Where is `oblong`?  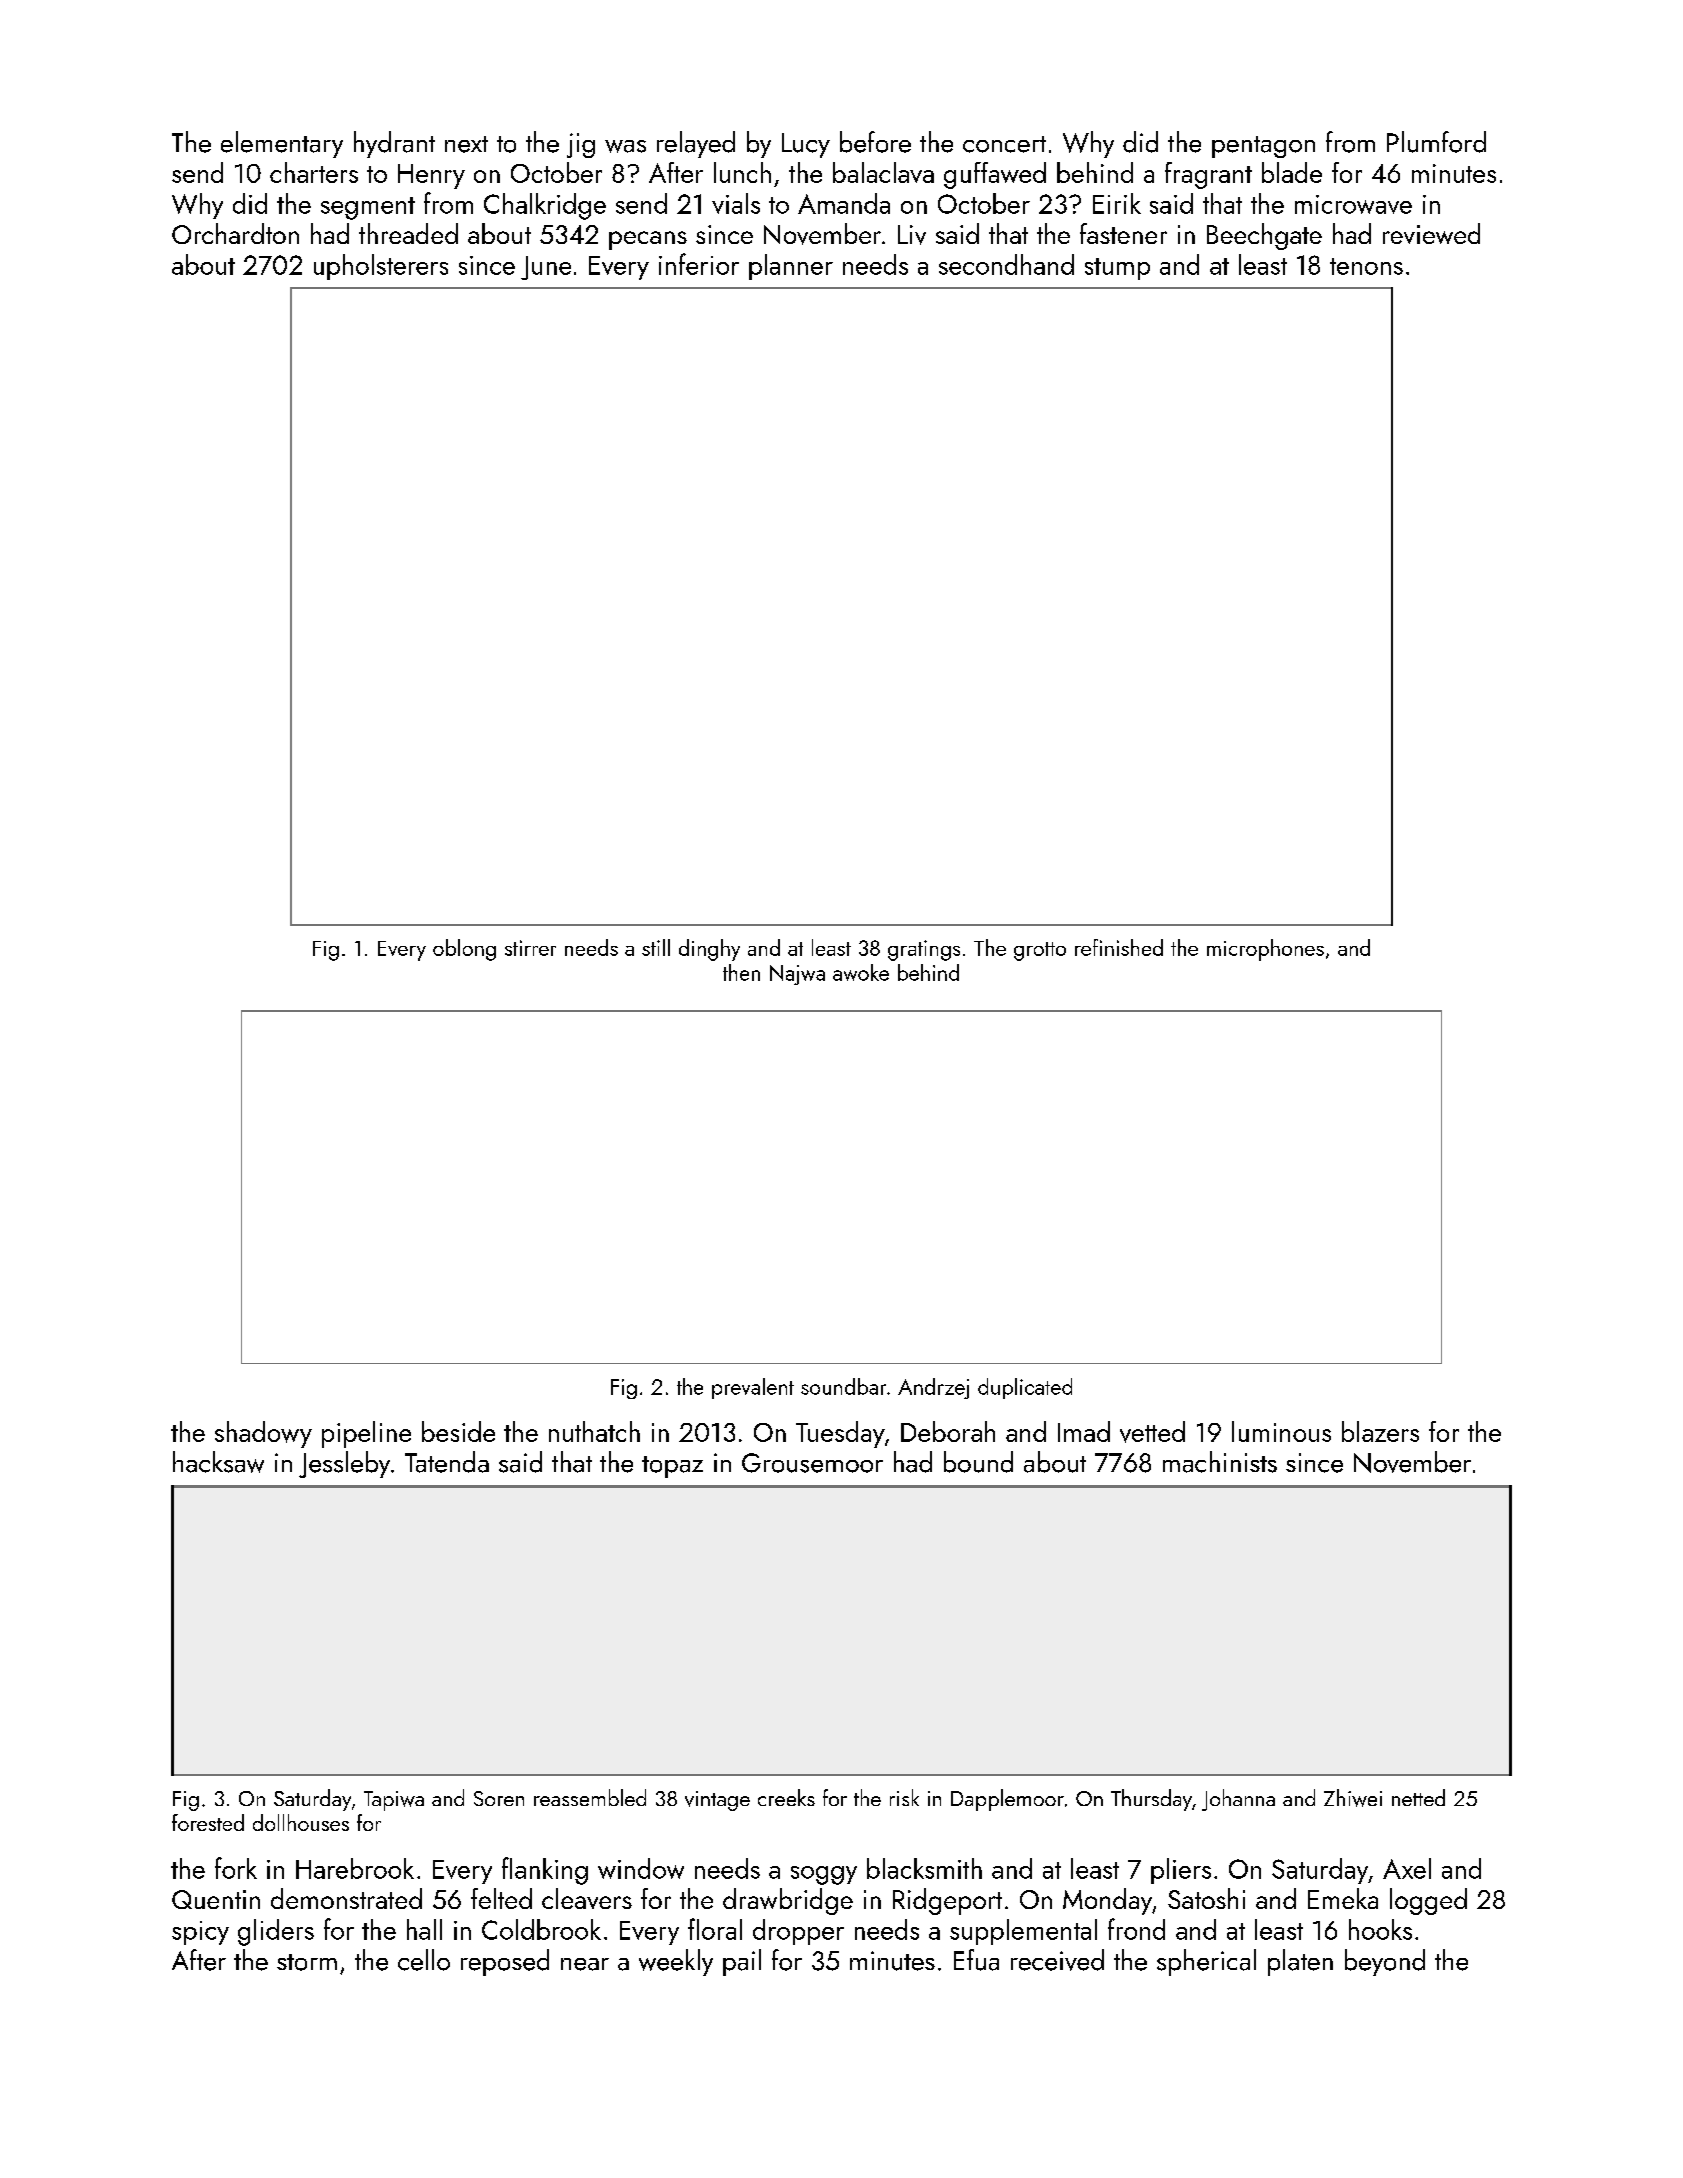 oblong is located at coordinates (464, 950).
